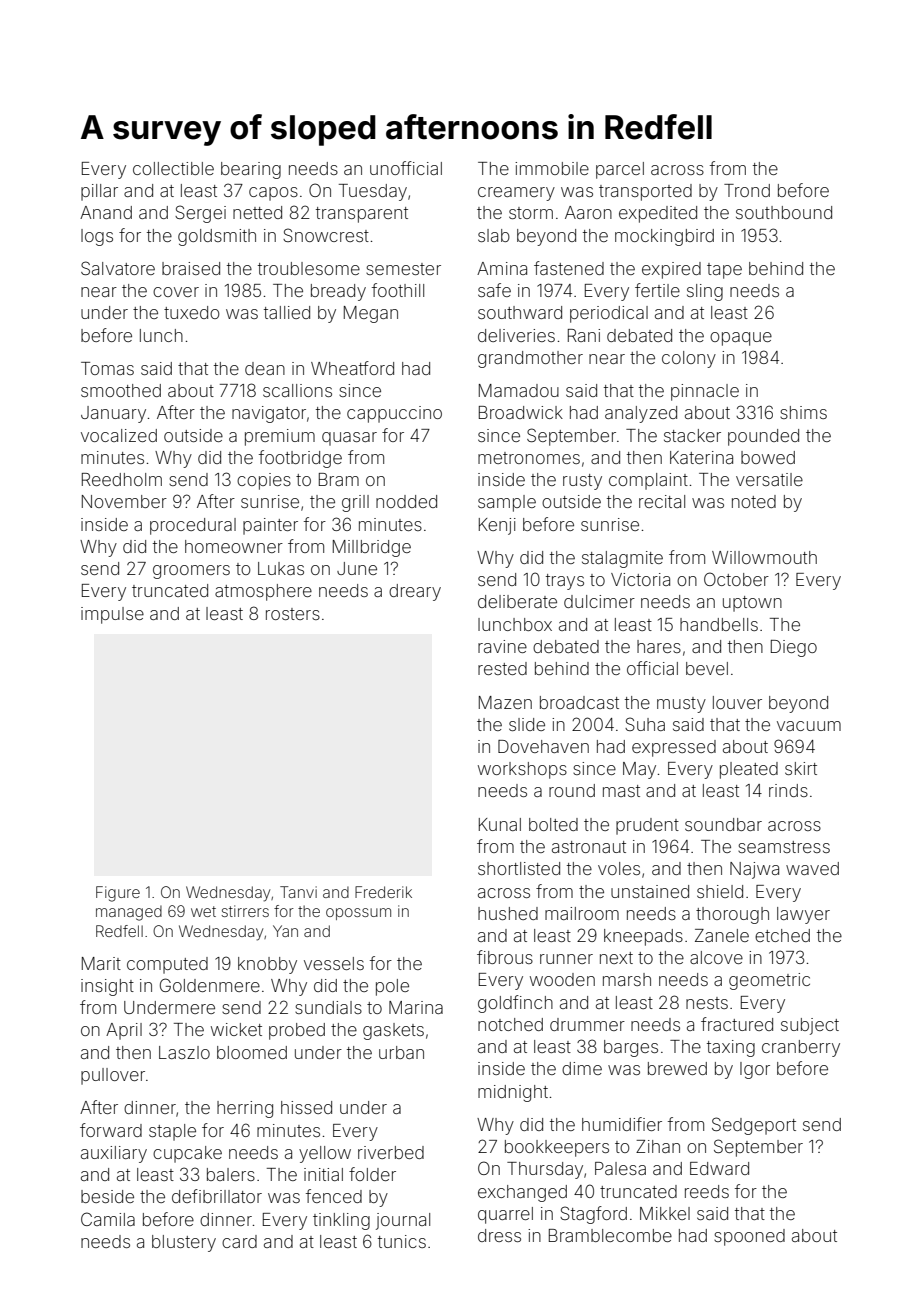 The height and width of the screenshot is (1314, 924). I want to click on blustery, so click(184, 1243).
